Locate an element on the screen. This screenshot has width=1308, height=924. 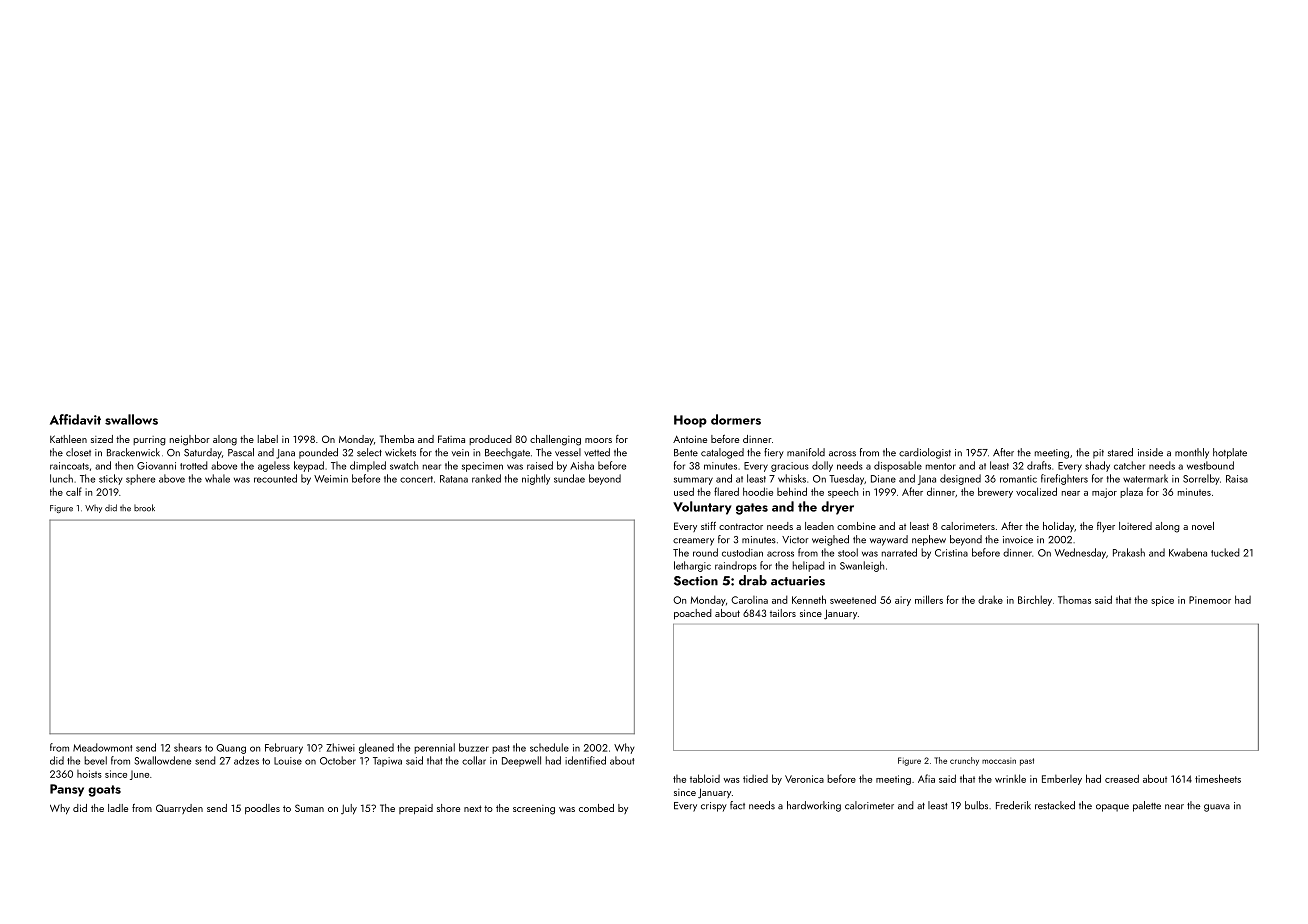
hardworking is located at coordinates (814, 806).
